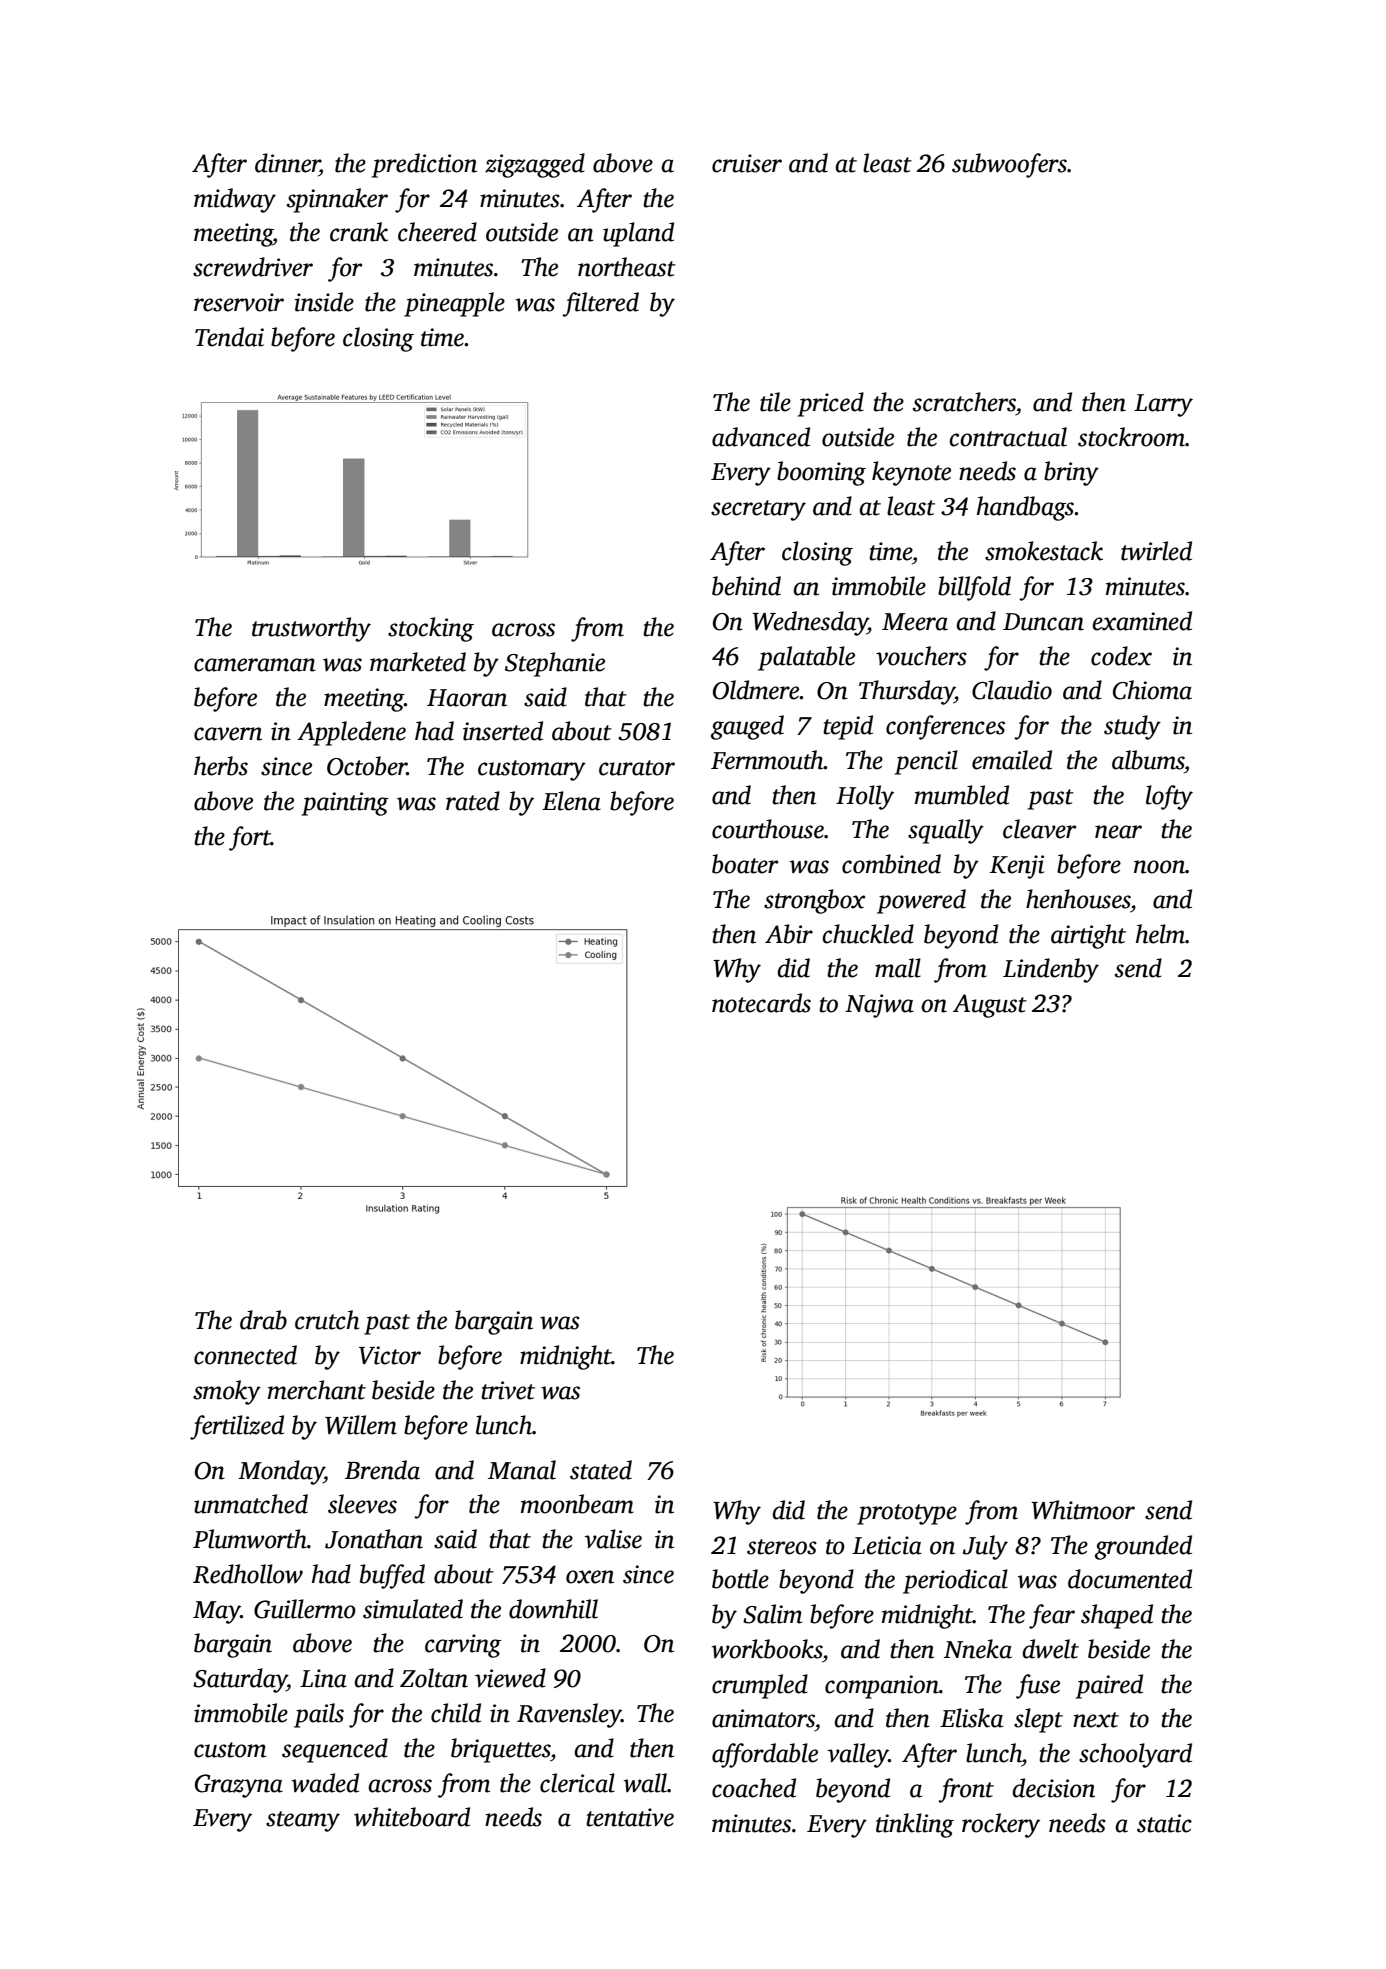 This screenshot has height=1969, width=1386. I want to click on Najwa, so click(879, 1006).
